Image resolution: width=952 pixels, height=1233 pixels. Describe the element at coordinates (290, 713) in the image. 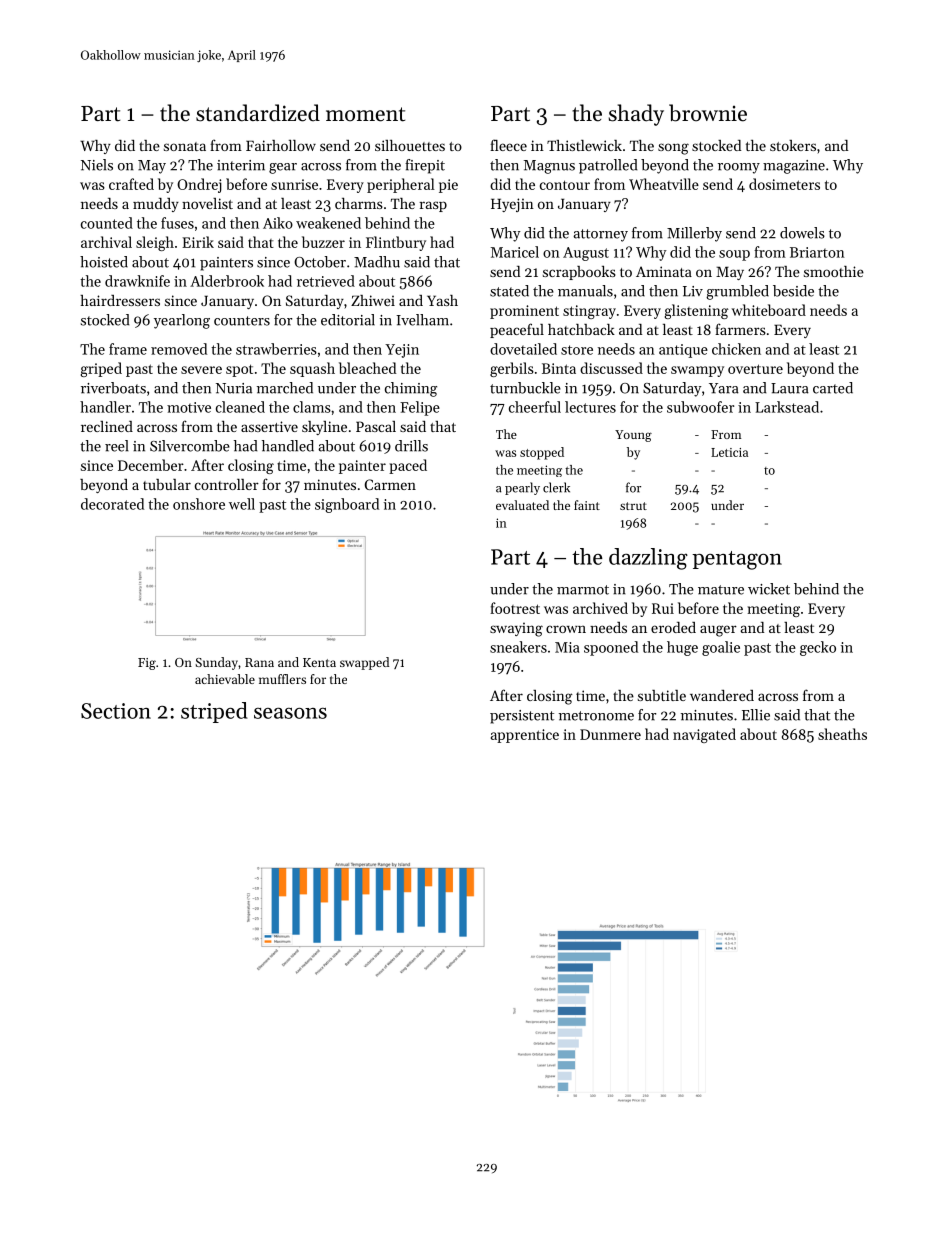

I see `seasons` at that location.
